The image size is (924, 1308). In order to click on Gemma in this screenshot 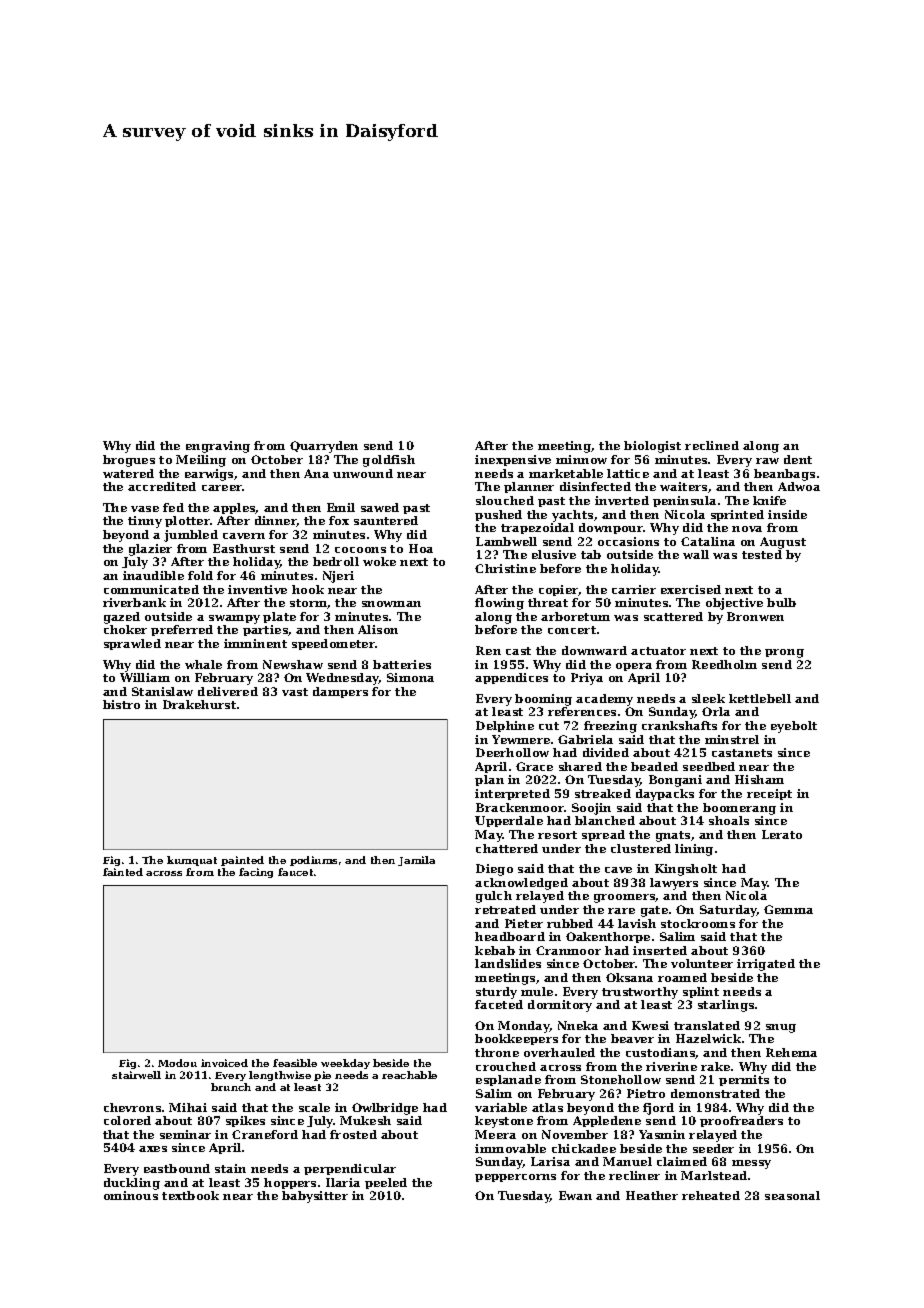, I will do `click(788, 909)`.
